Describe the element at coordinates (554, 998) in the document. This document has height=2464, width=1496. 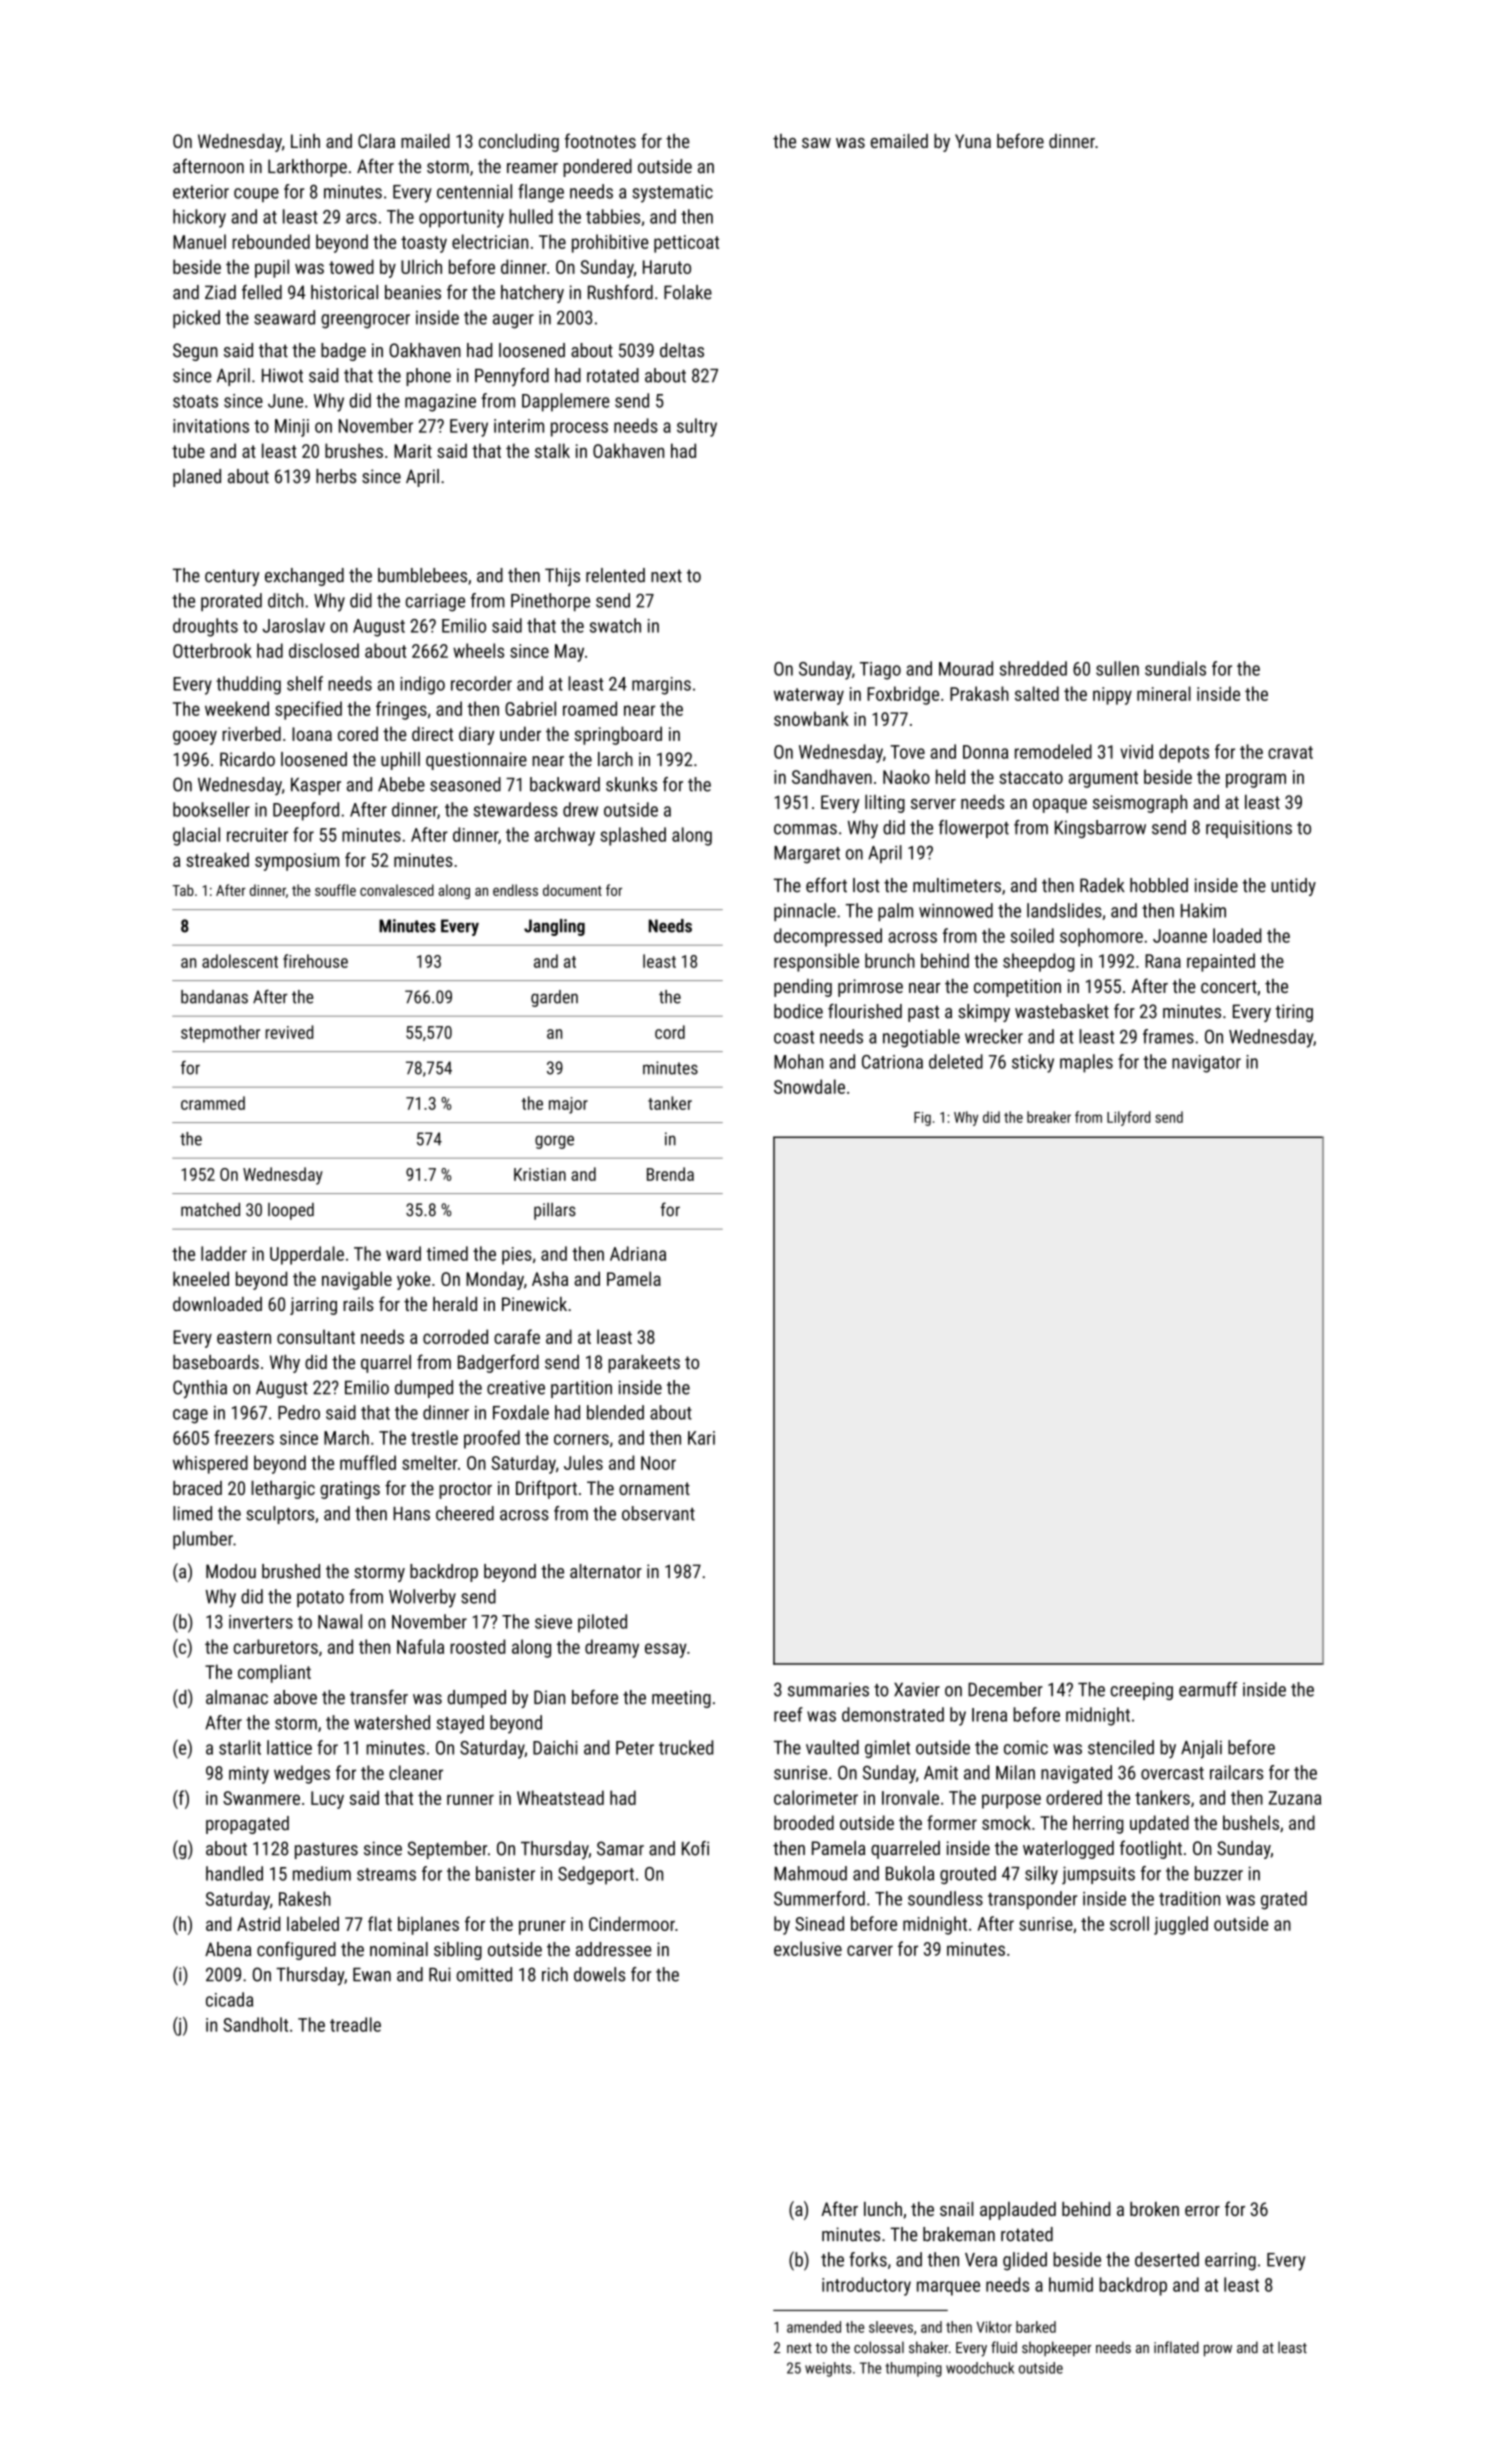
I see `garden` at that location.
